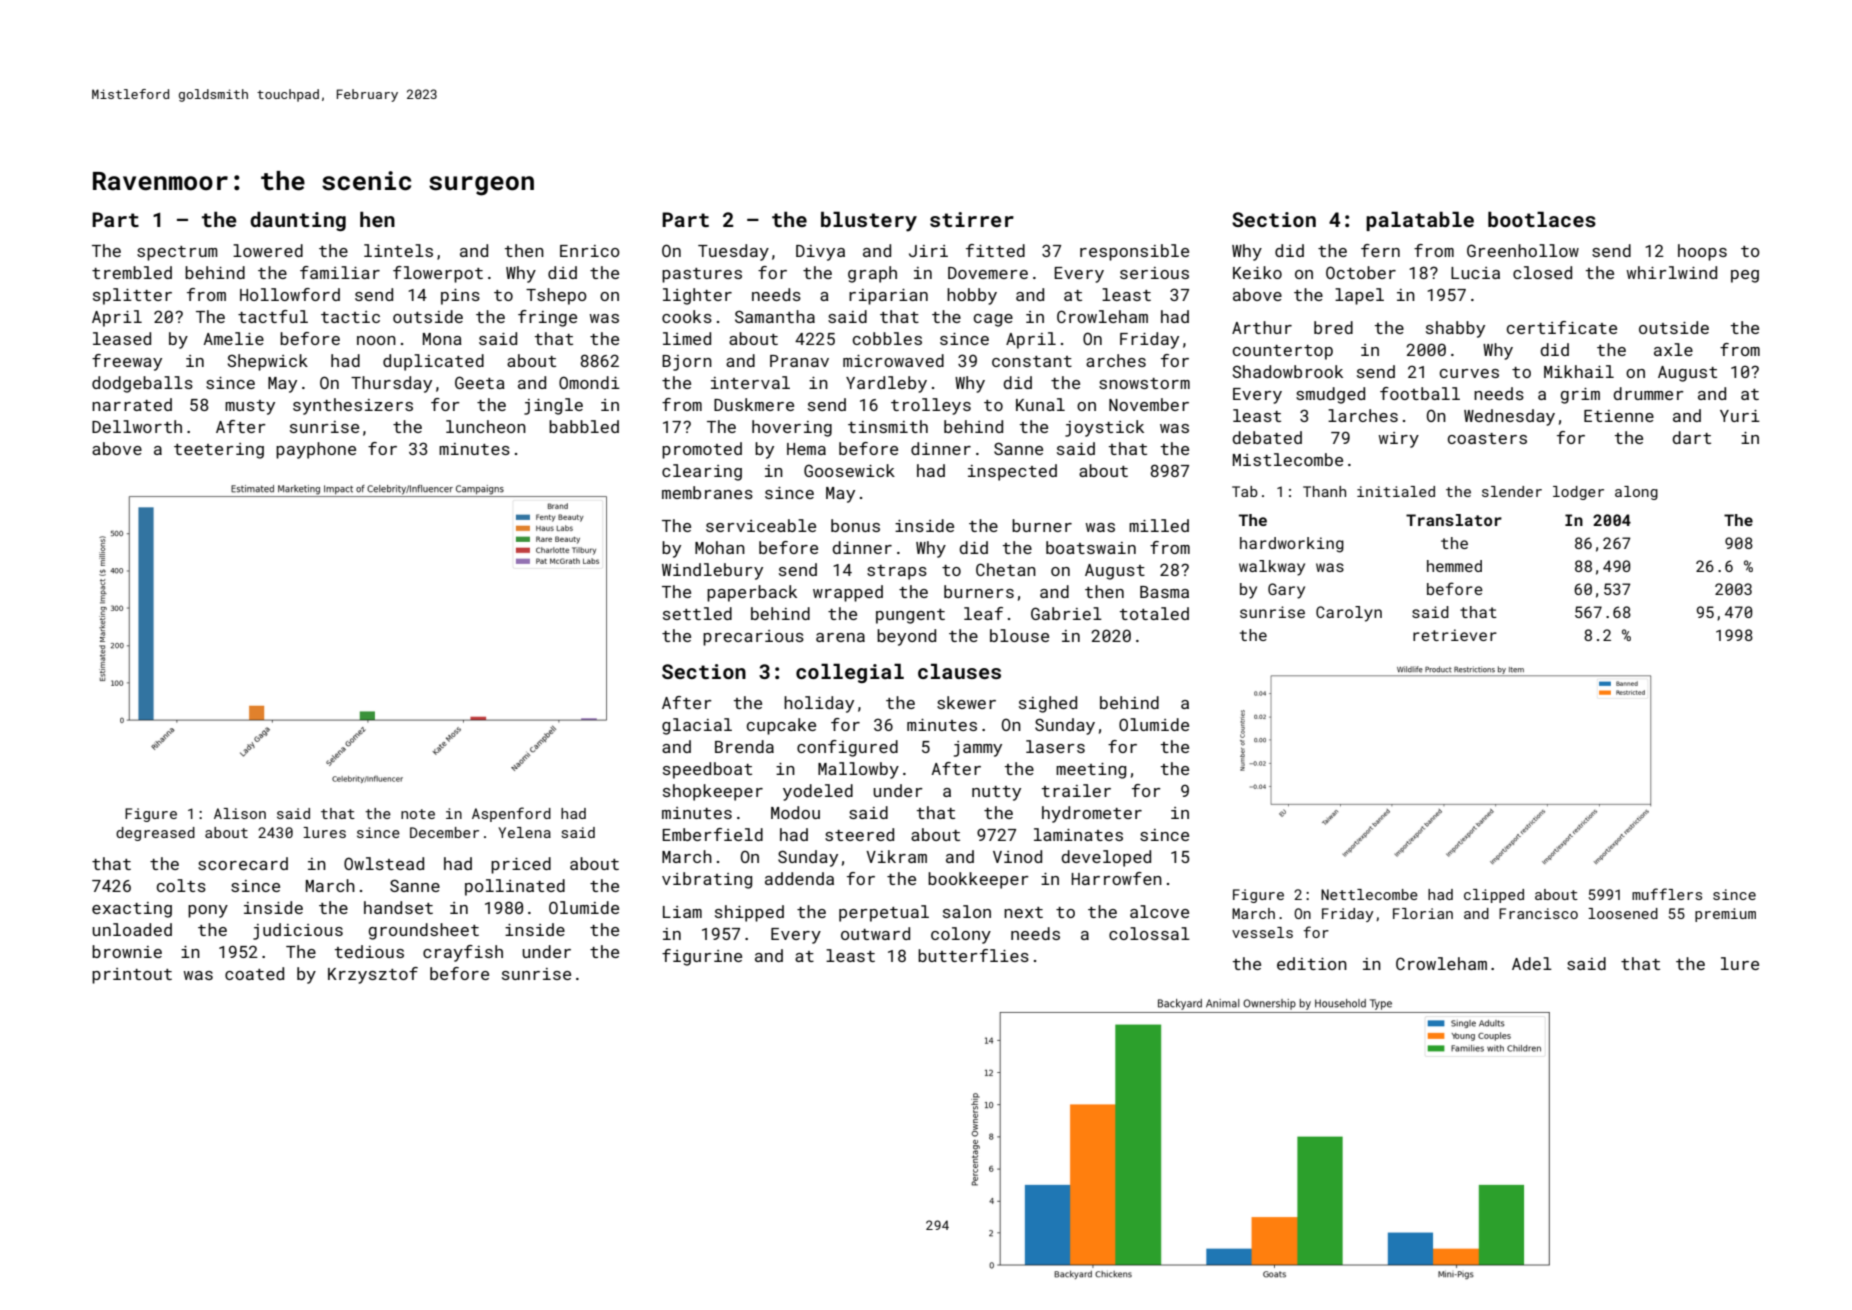 Image resolution: width=1852 pixels, height=1310 pixels. Describe the element at coordinates (132, 296) in the screenshot. I see `splitter` at that location.
